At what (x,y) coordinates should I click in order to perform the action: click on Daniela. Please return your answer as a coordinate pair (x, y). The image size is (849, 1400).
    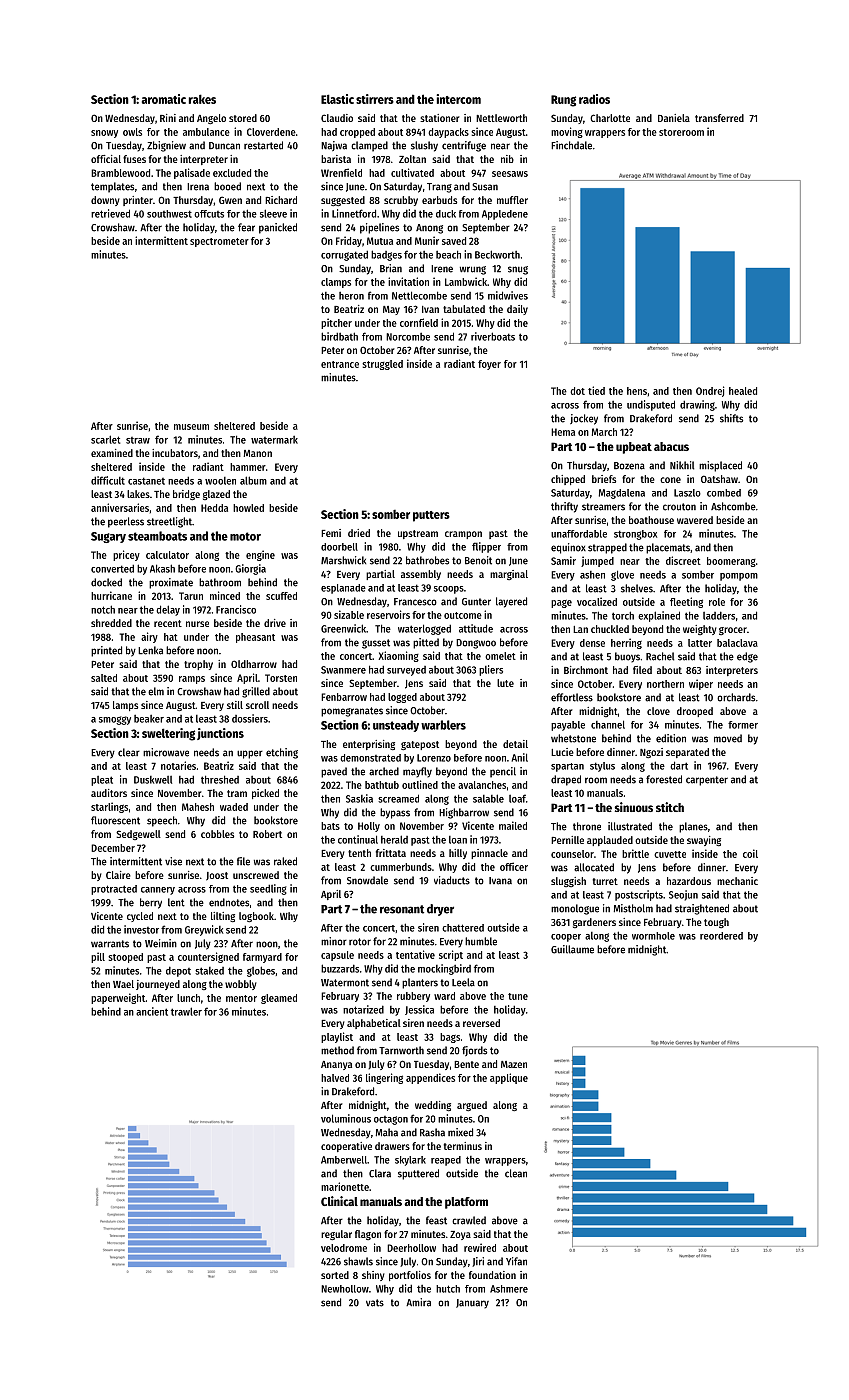
    Looking at the image, I should click on (674, 118).
